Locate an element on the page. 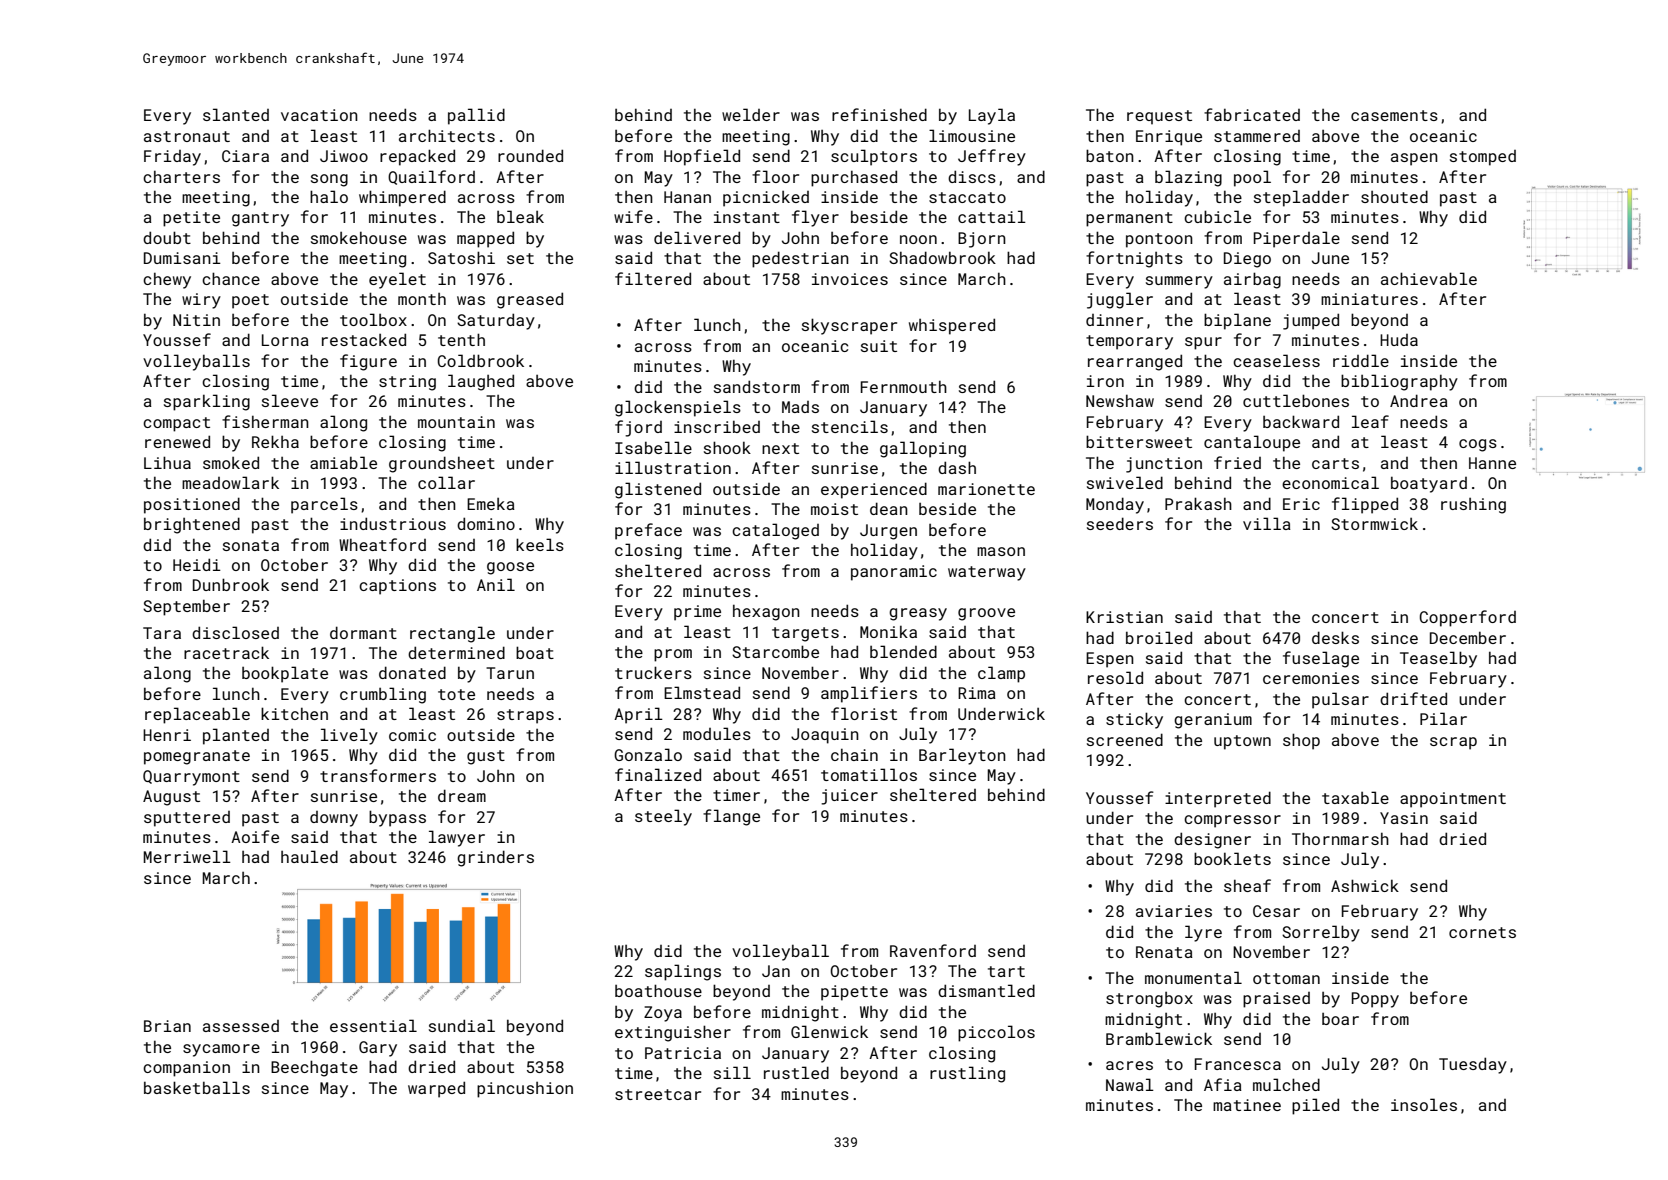 This document has height=1180, width=1668. modules is located at coordinates (717, 733).
